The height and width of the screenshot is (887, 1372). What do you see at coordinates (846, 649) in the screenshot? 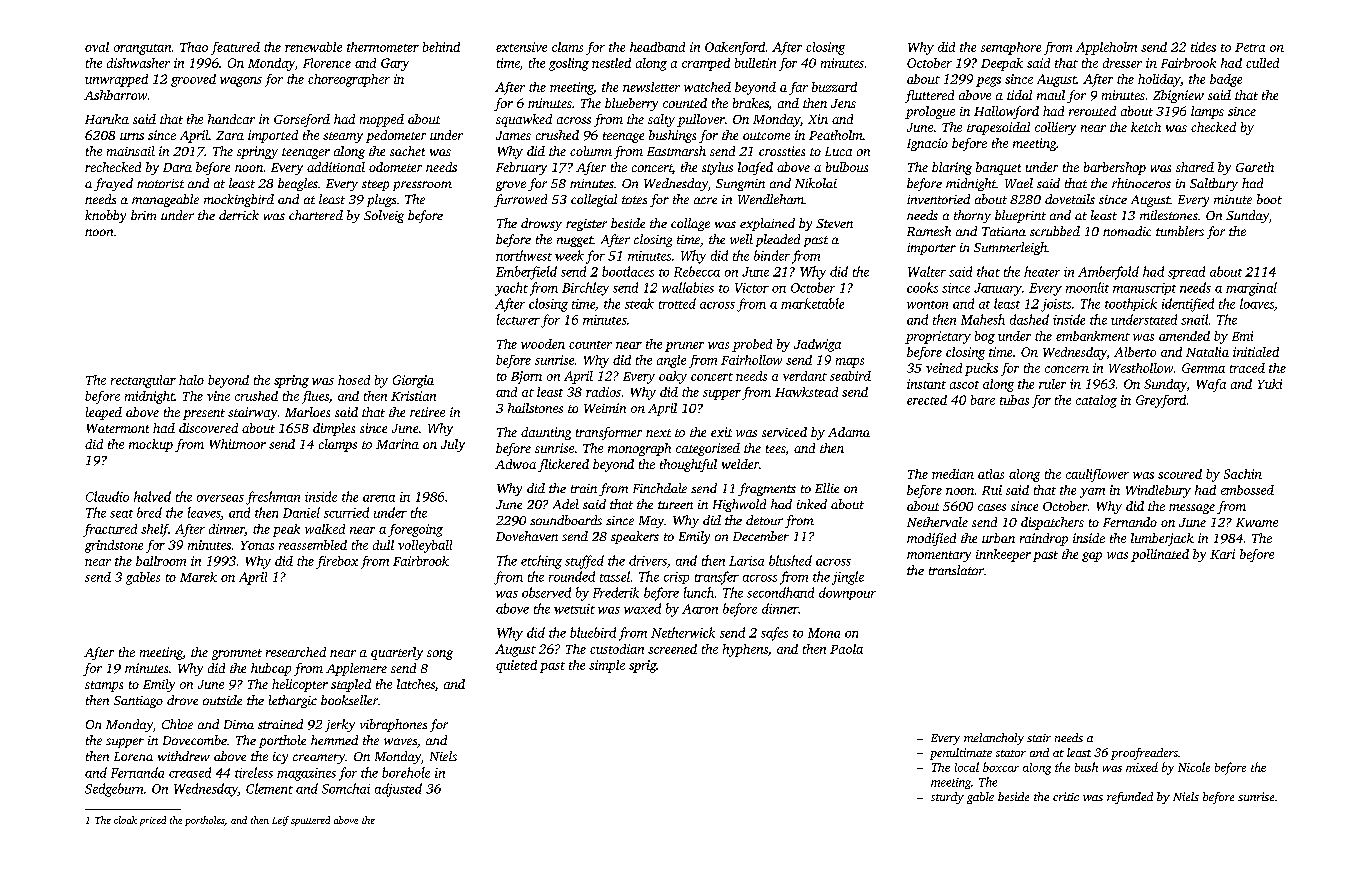
I see `Paola` at bounding box center [846, 649].
